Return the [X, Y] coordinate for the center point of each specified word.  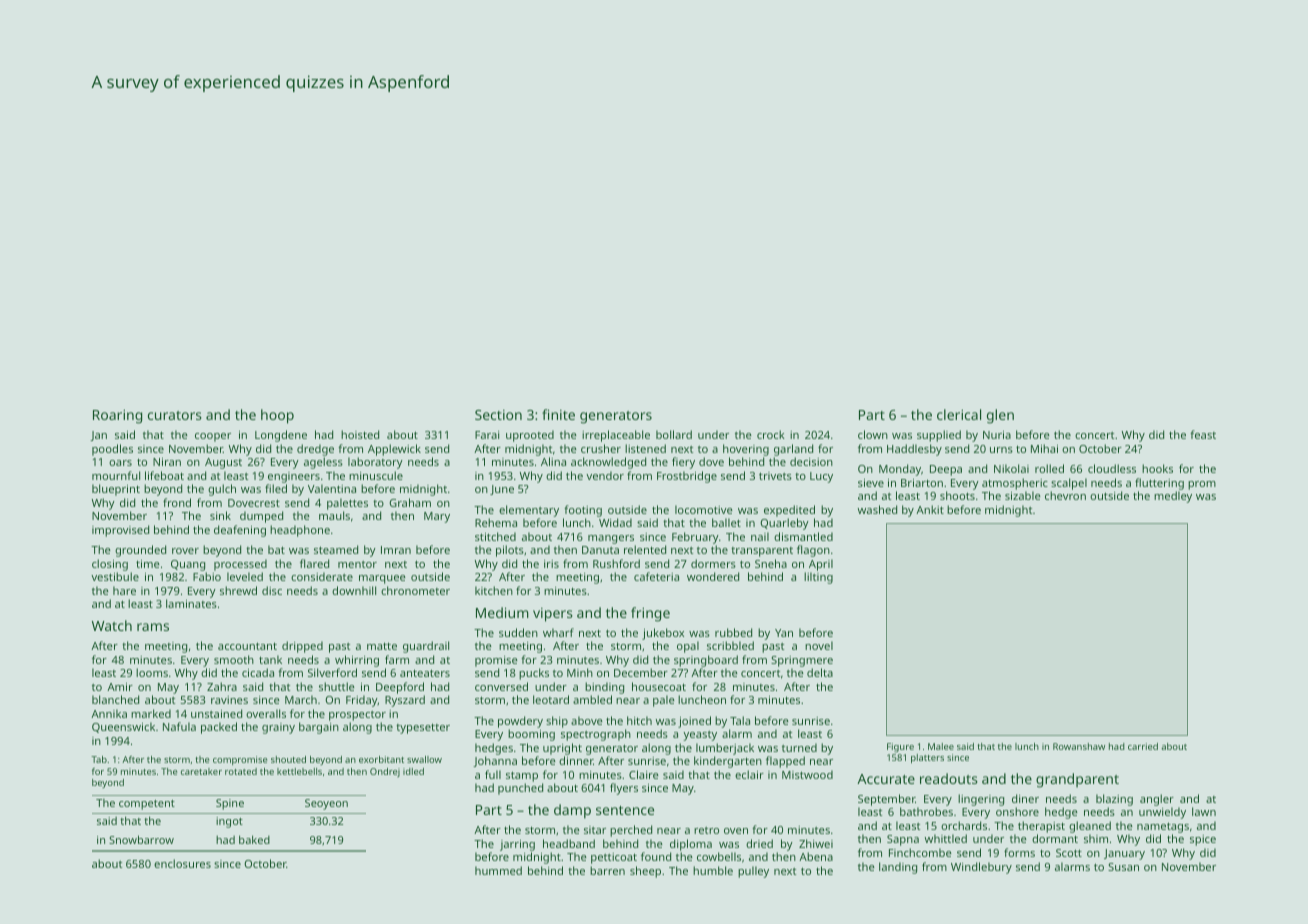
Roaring [117, 417]
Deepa [946, 470]
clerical [959, 414]
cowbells [719, 856]
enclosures [182, 863]
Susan [1123, 867]
